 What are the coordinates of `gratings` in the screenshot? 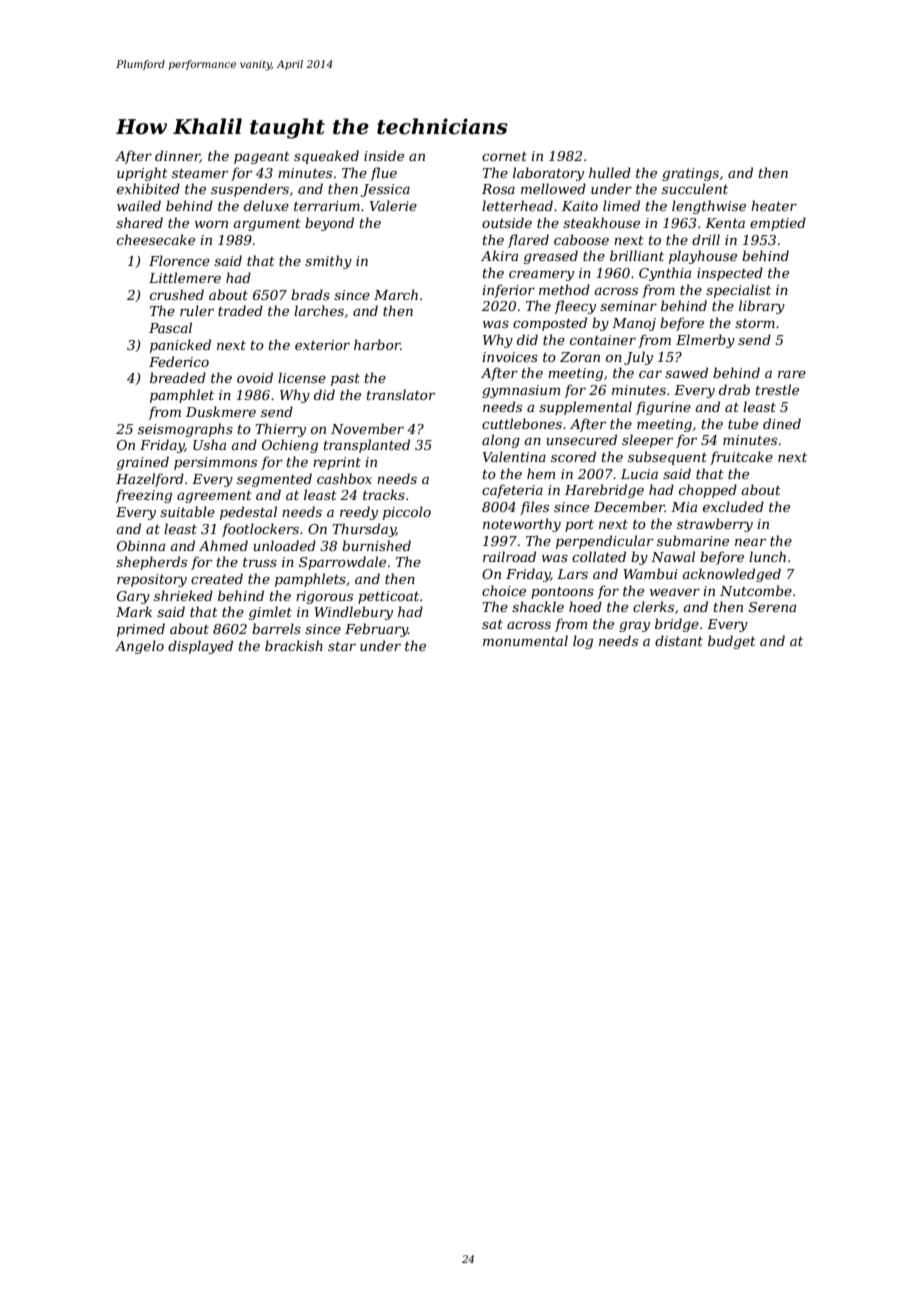 It's located at (690, 174).
